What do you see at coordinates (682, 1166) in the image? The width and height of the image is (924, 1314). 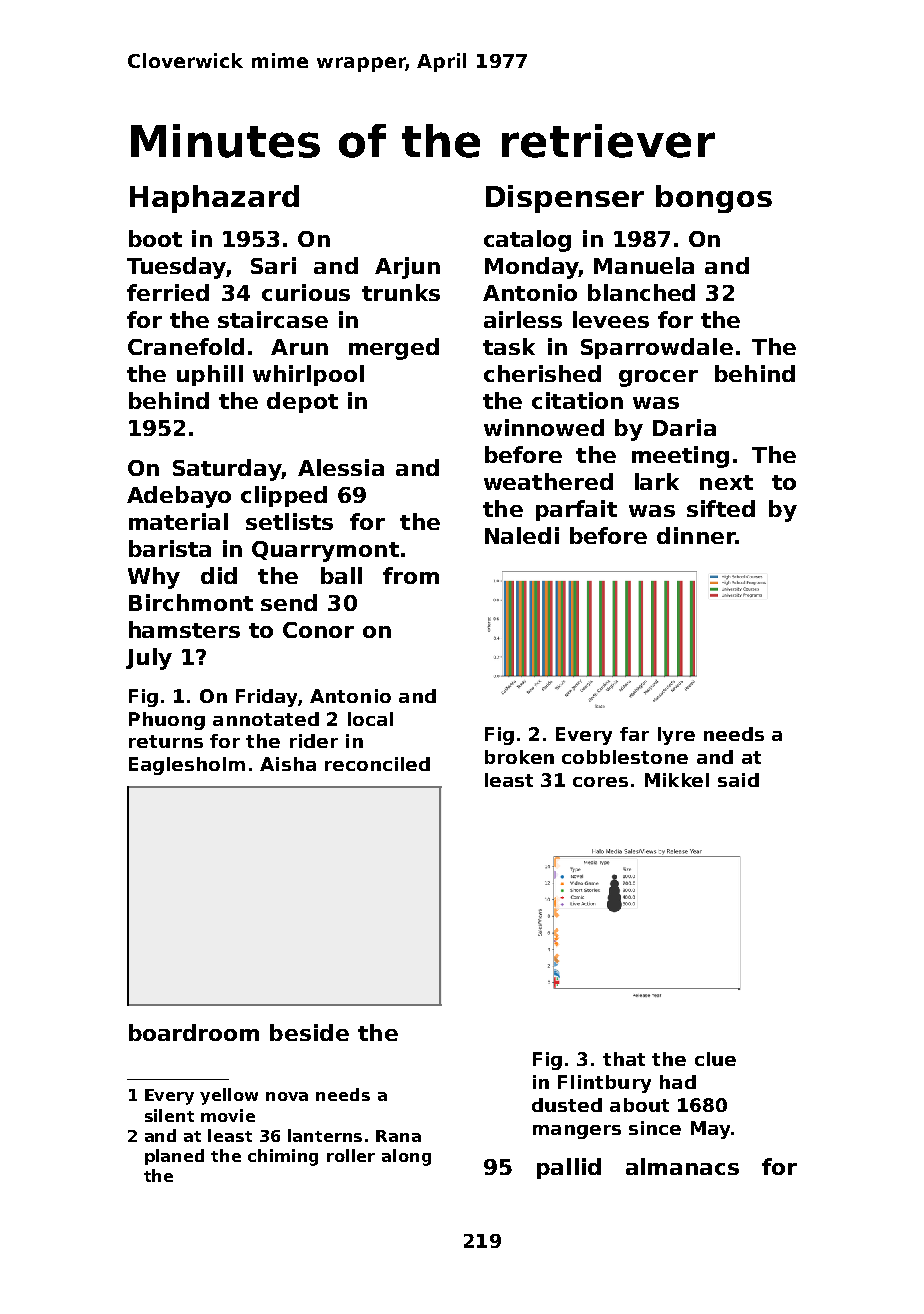 I see `almanacs` at bounding box center [682, 1166].
